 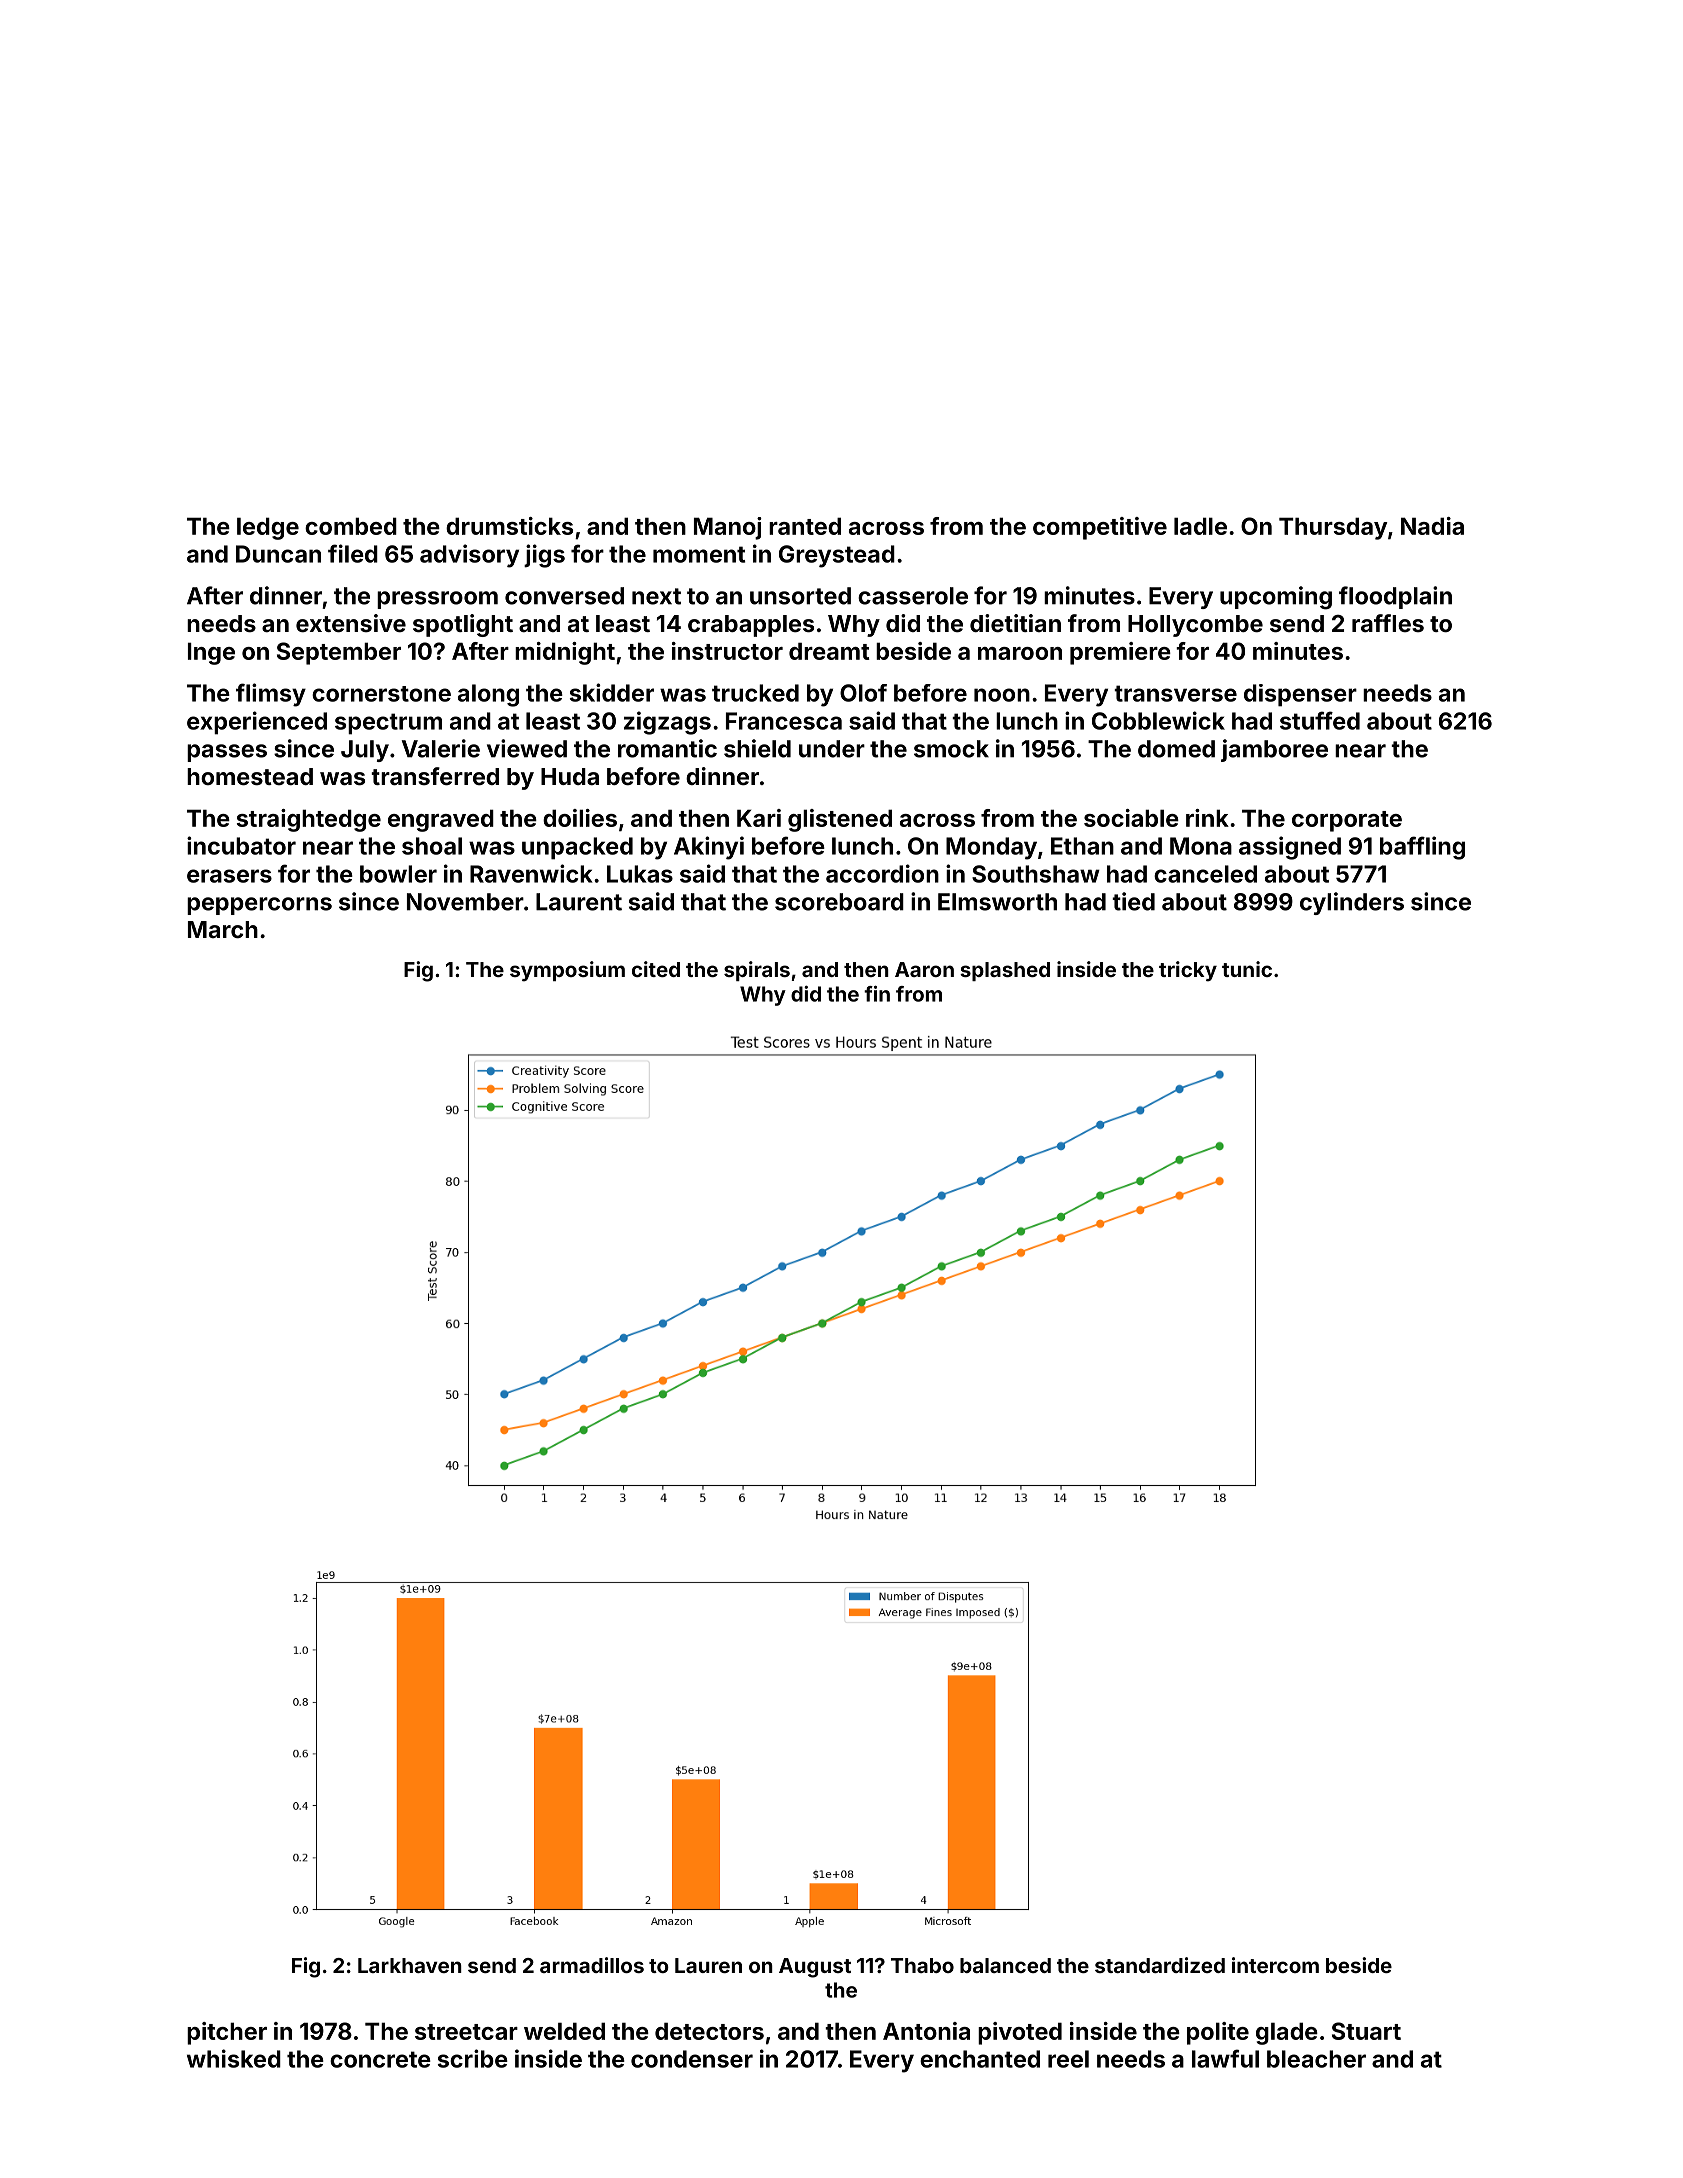 I want to click on accordion, so click(x=882, y=873).
